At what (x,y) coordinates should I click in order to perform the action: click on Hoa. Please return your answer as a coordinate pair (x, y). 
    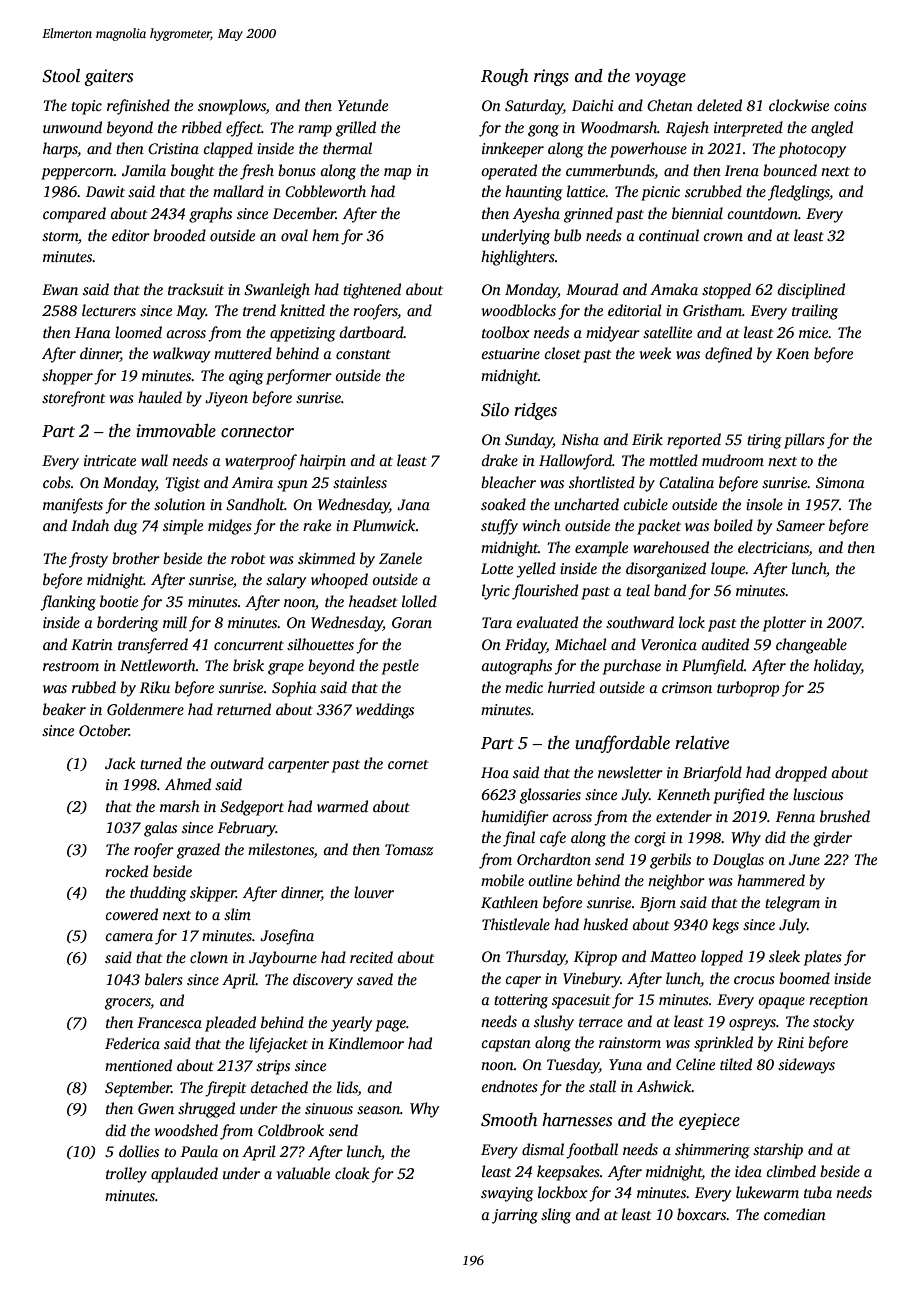
    Looking at the image, I should click on (495, 772).
